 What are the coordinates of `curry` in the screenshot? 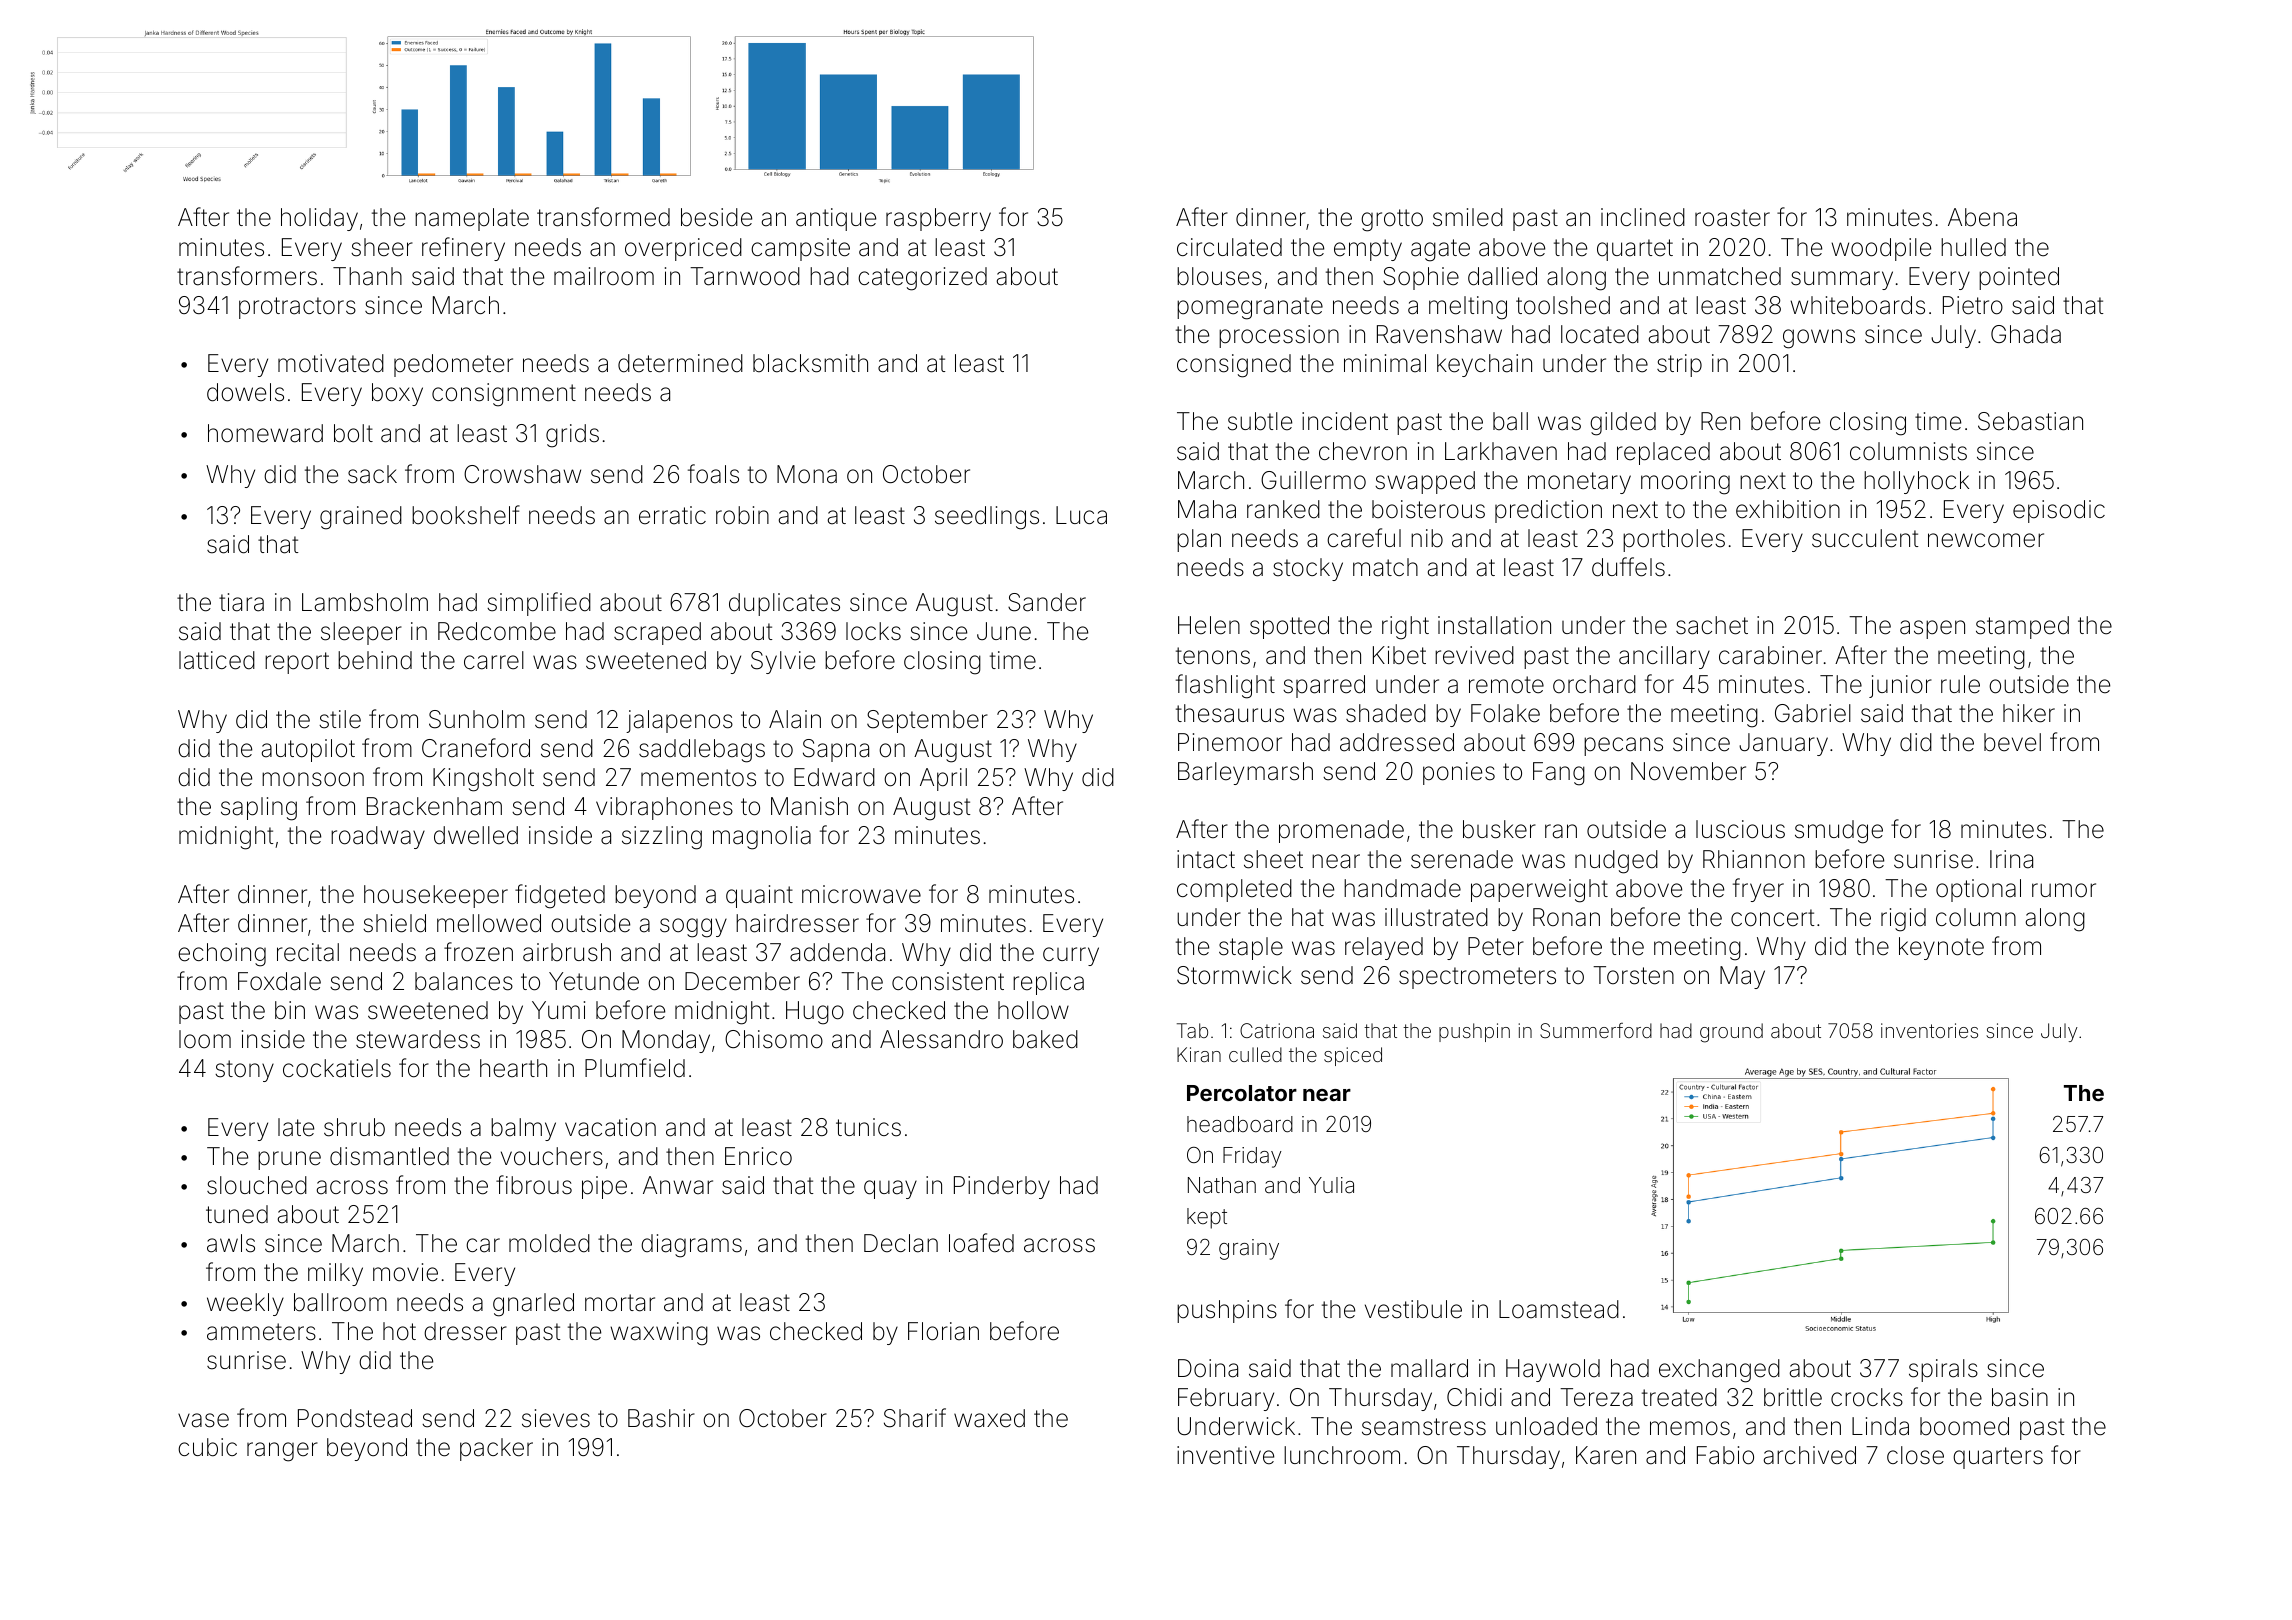 It's located at (1071, 956).
